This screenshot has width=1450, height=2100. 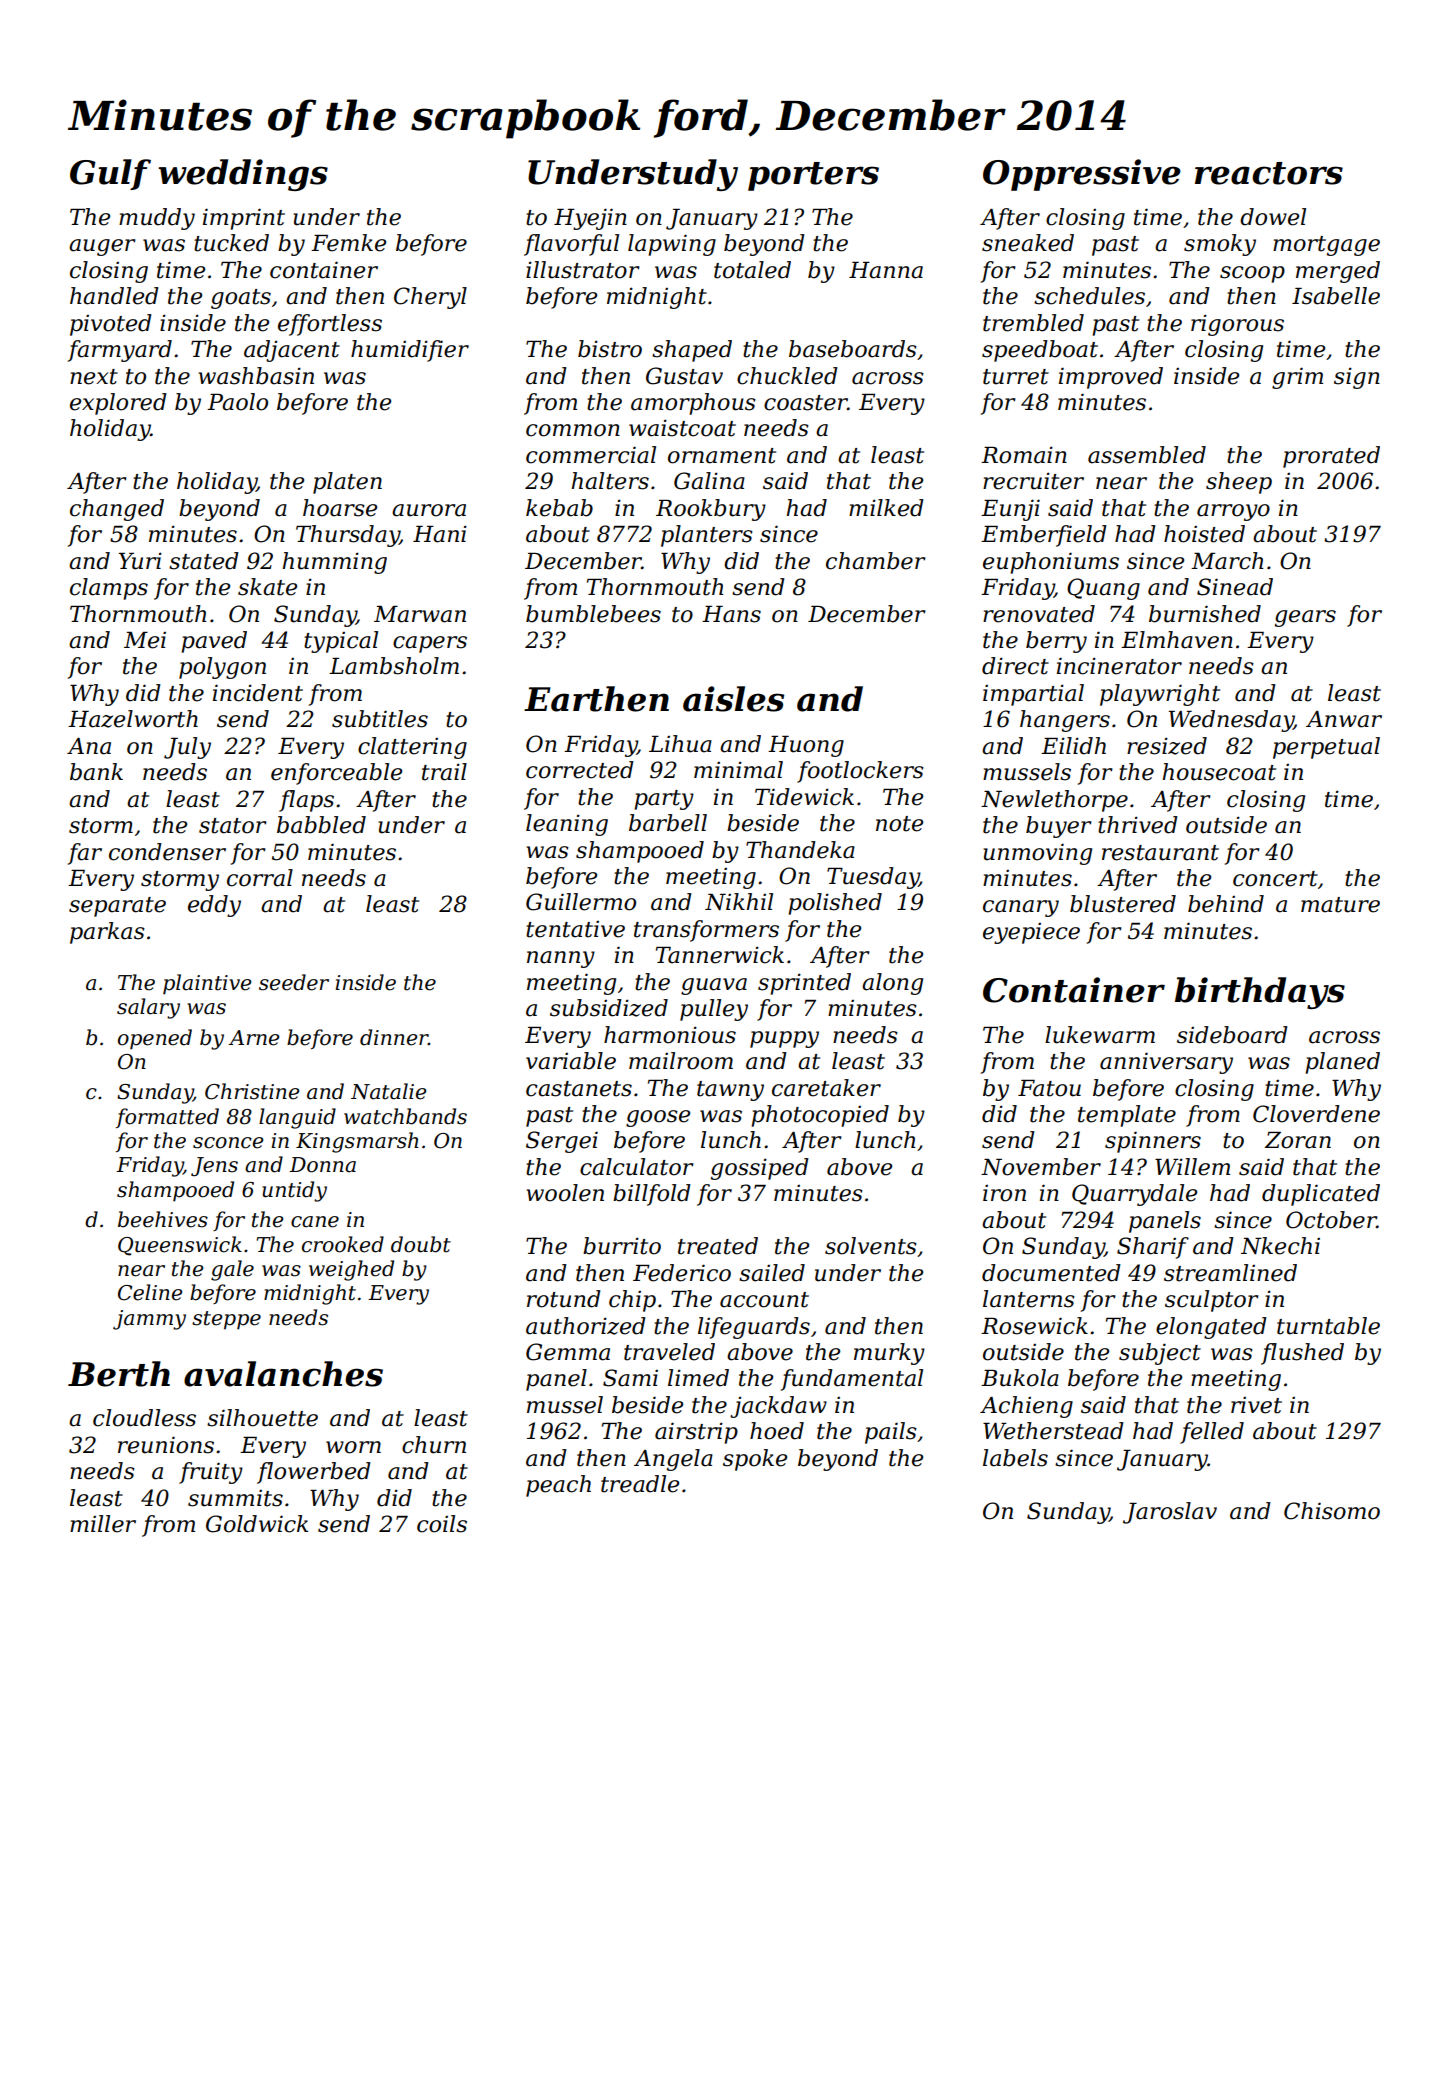 I want to click on condenser, so click(x=167, y=852).
